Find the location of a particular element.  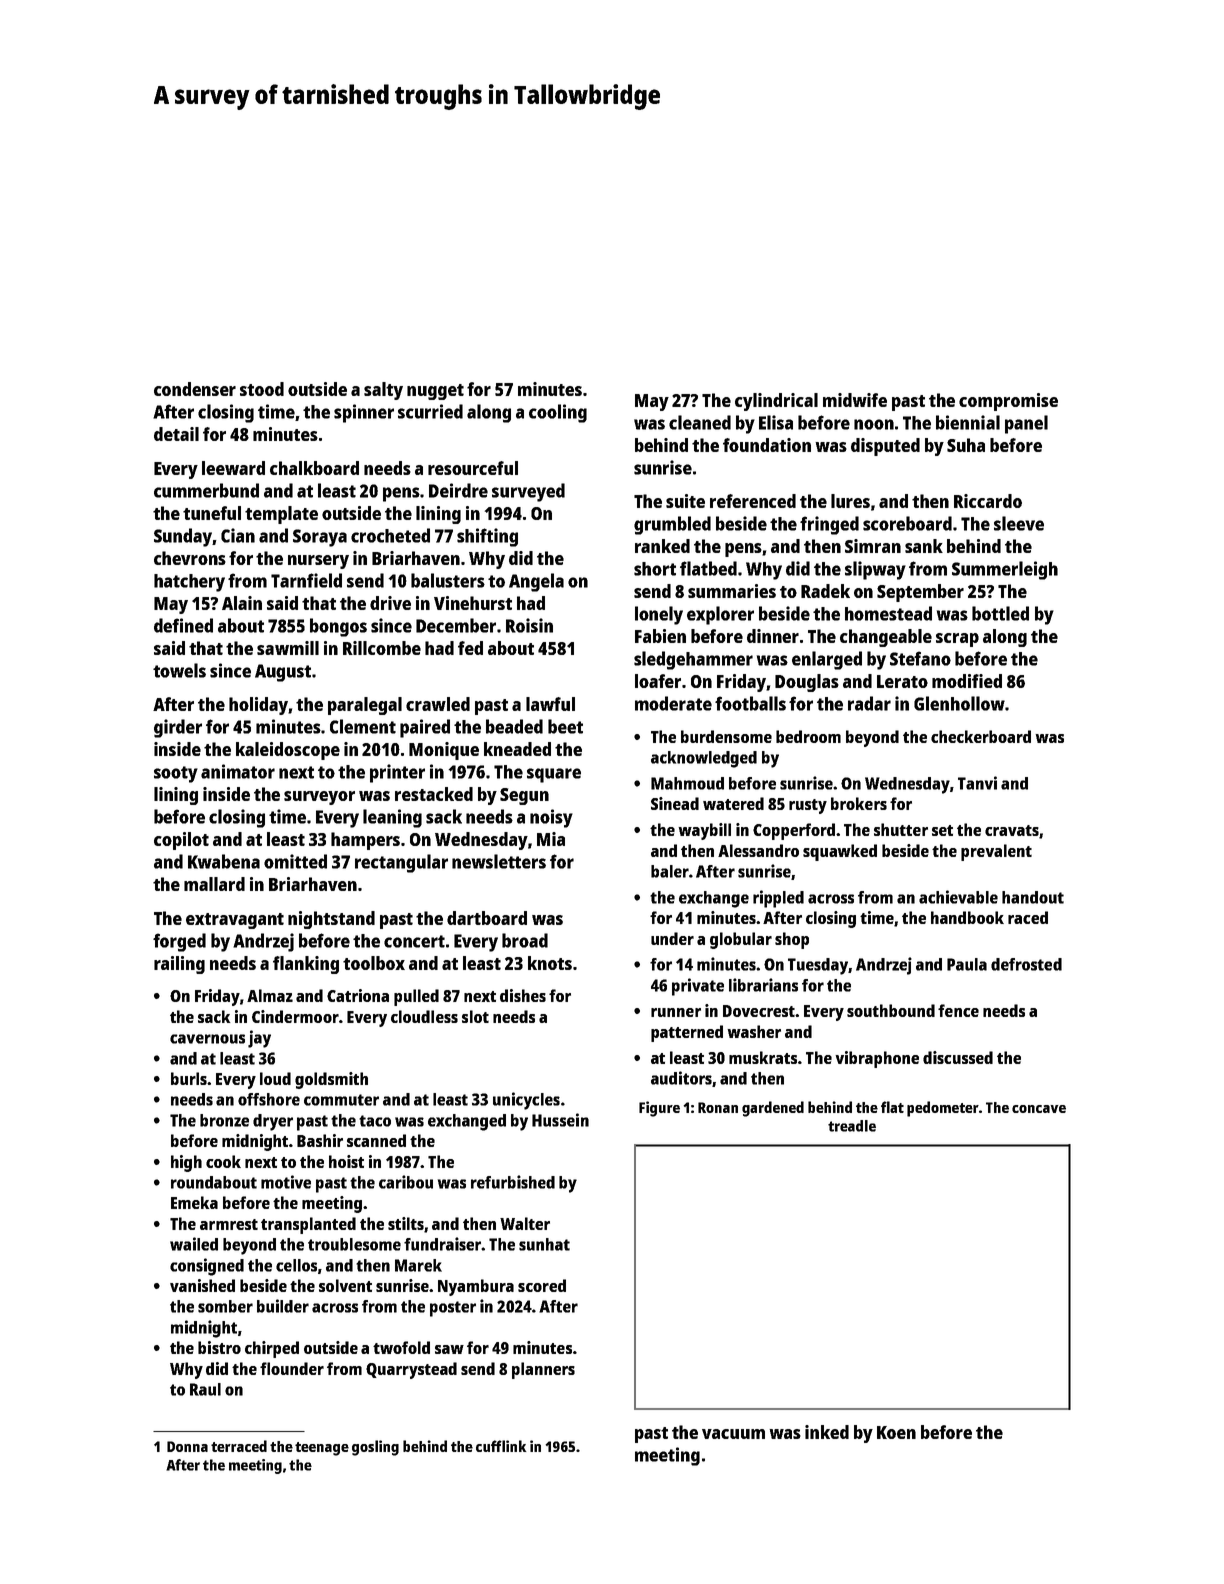

cylindrical is located at coordinates (776, 402).
